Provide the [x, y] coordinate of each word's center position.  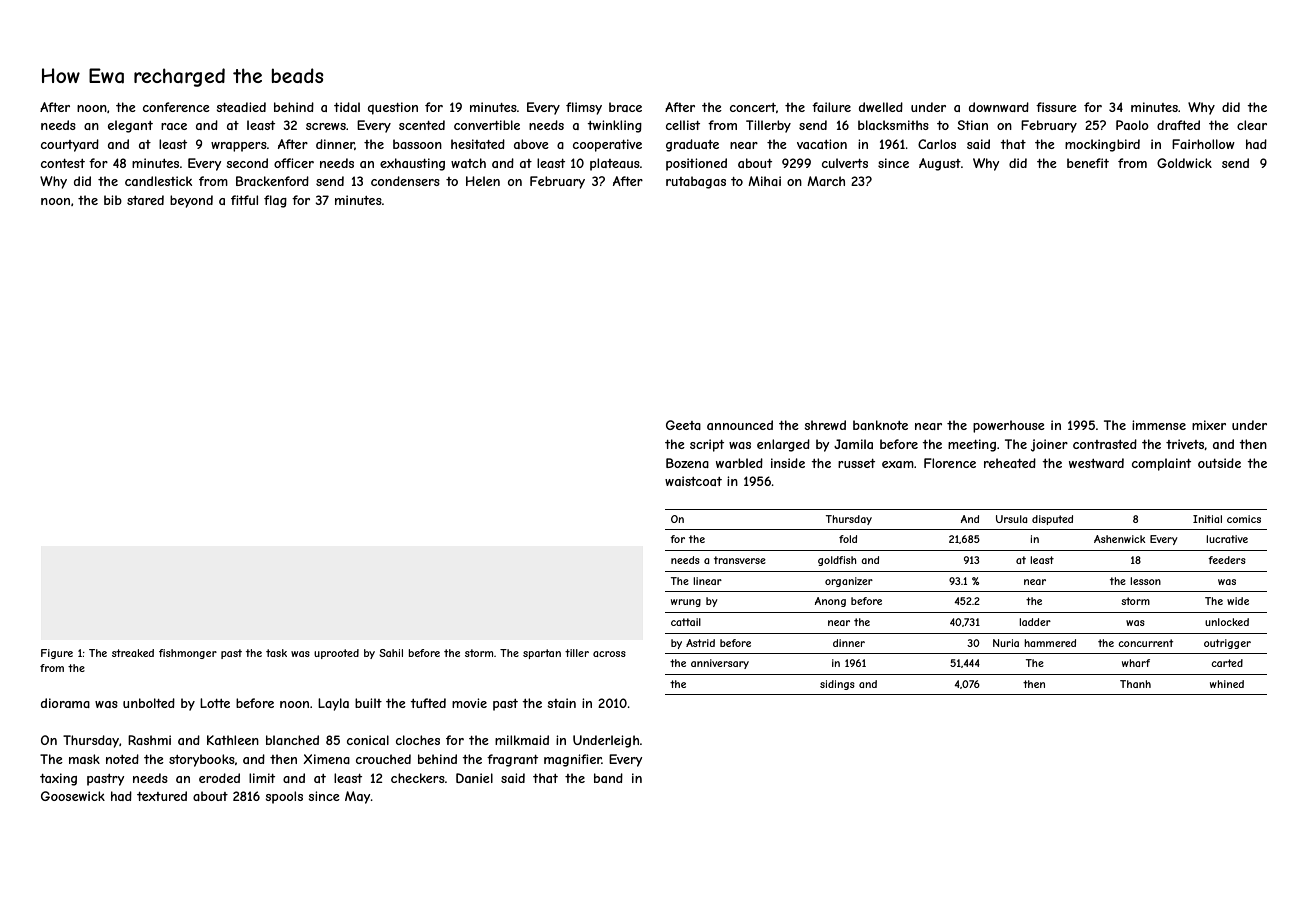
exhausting [412, 164]
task [276, 653]
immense [1159, 425]
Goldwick [1184, 163]
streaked [133, 653]
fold [848, 539]
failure [831, 107]
